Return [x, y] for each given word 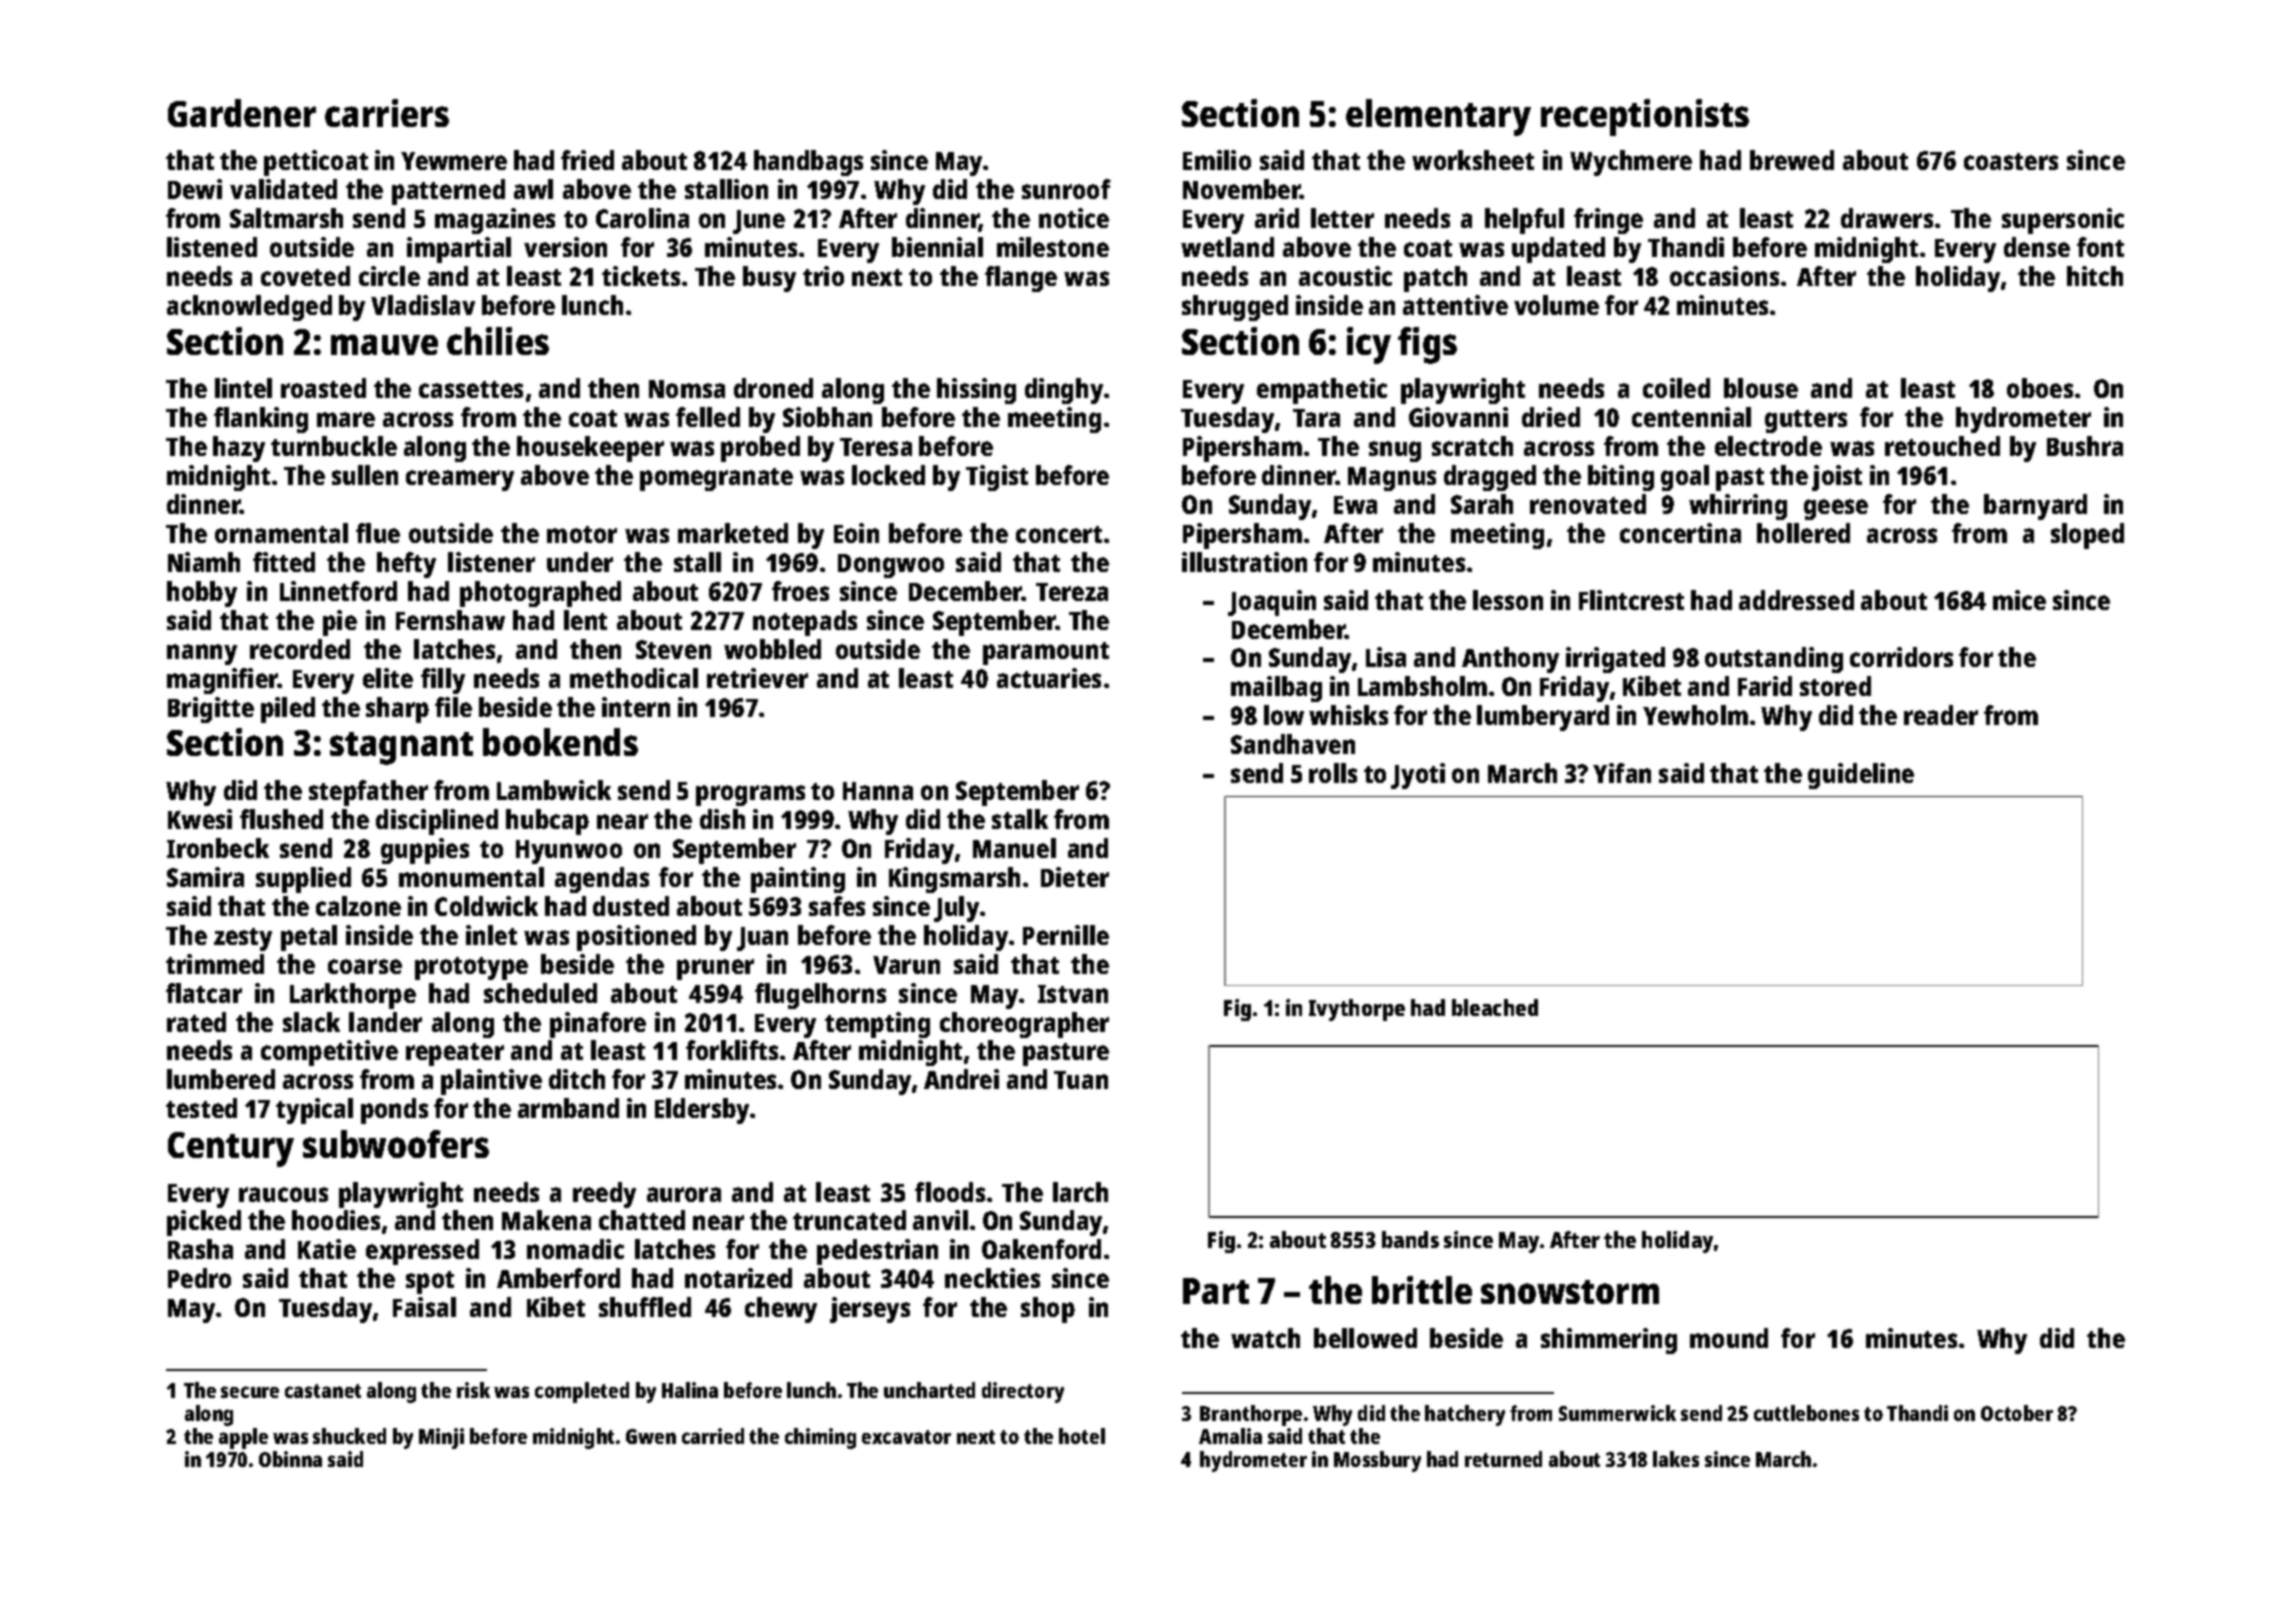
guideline [1861, 776]
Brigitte [211, 710]
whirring [1738, 507]
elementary [1438, 117]
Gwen [651, 1436]
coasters [2011, 161]
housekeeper [590, 449]
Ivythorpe [1357, 1010]
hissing [976, 391]
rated [196, 1022]
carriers [387, 113]
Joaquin [1272, 603]
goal [1685, 478]
